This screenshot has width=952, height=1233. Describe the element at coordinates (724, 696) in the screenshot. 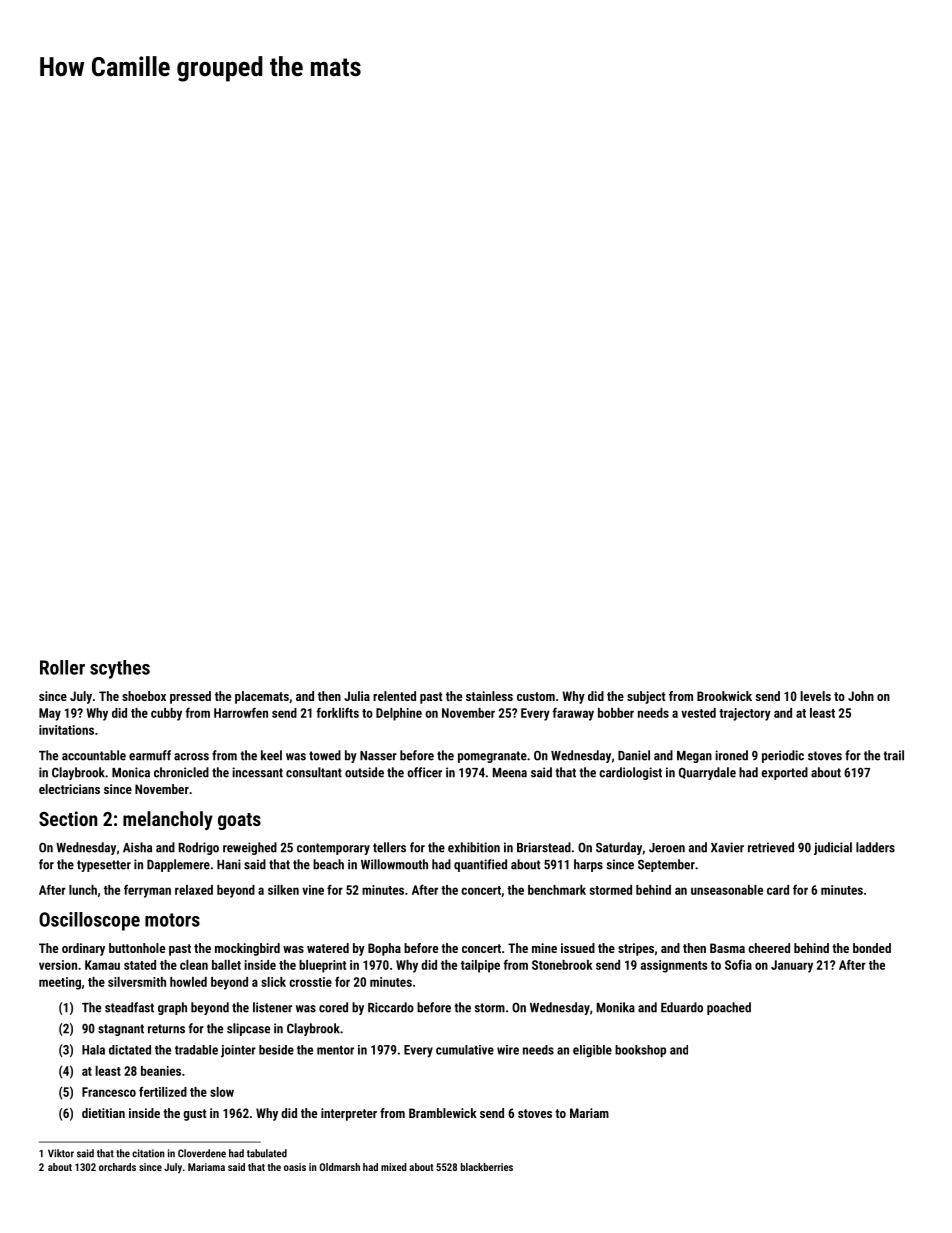

I see `Brookwick` at that location.
